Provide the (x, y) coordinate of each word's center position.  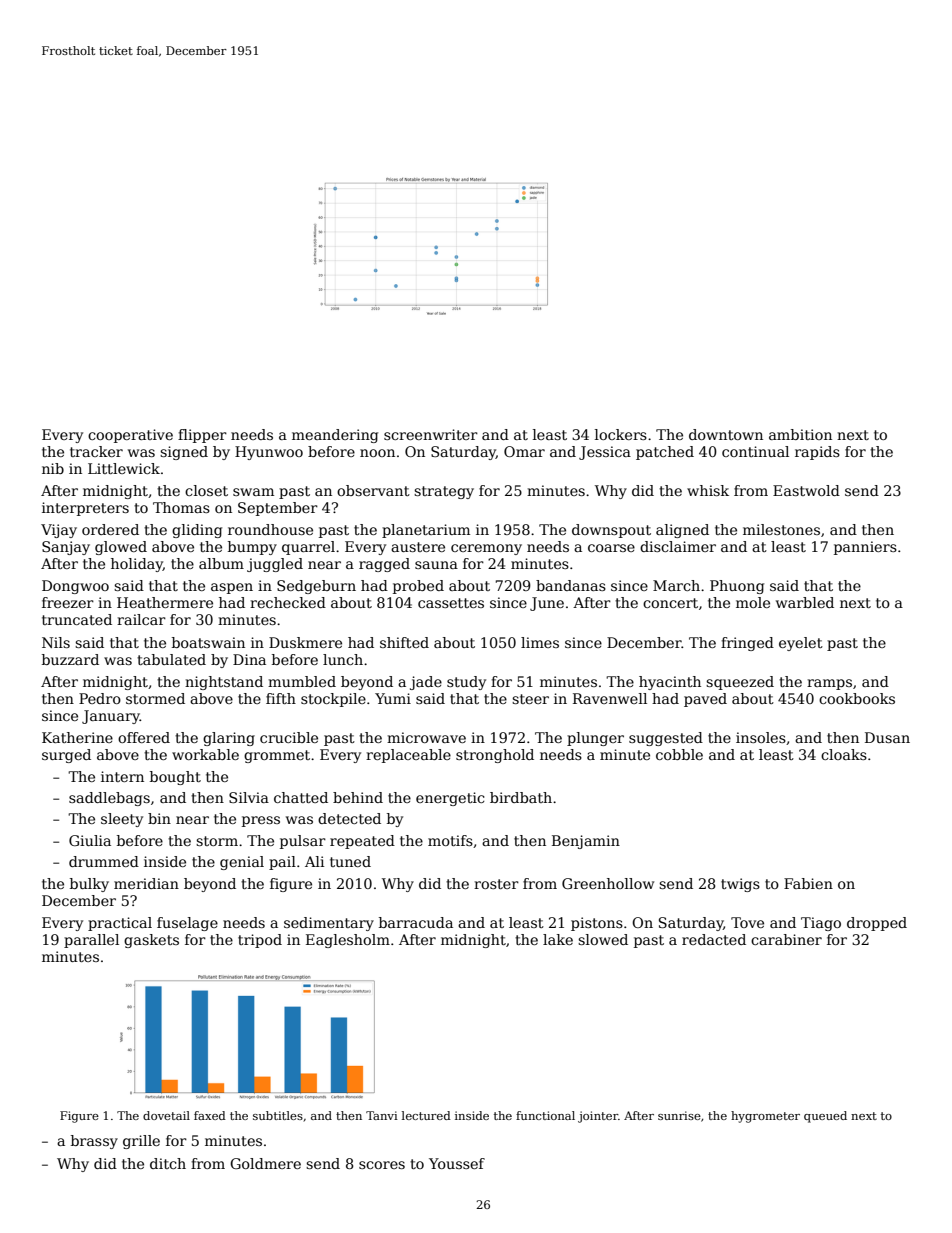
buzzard (70, 659)
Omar (524, 451)
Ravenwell (610, 698)
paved (705, 700)
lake (558, 939)
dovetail (166, 1115)
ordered (110, 529)
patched (665, 453)
